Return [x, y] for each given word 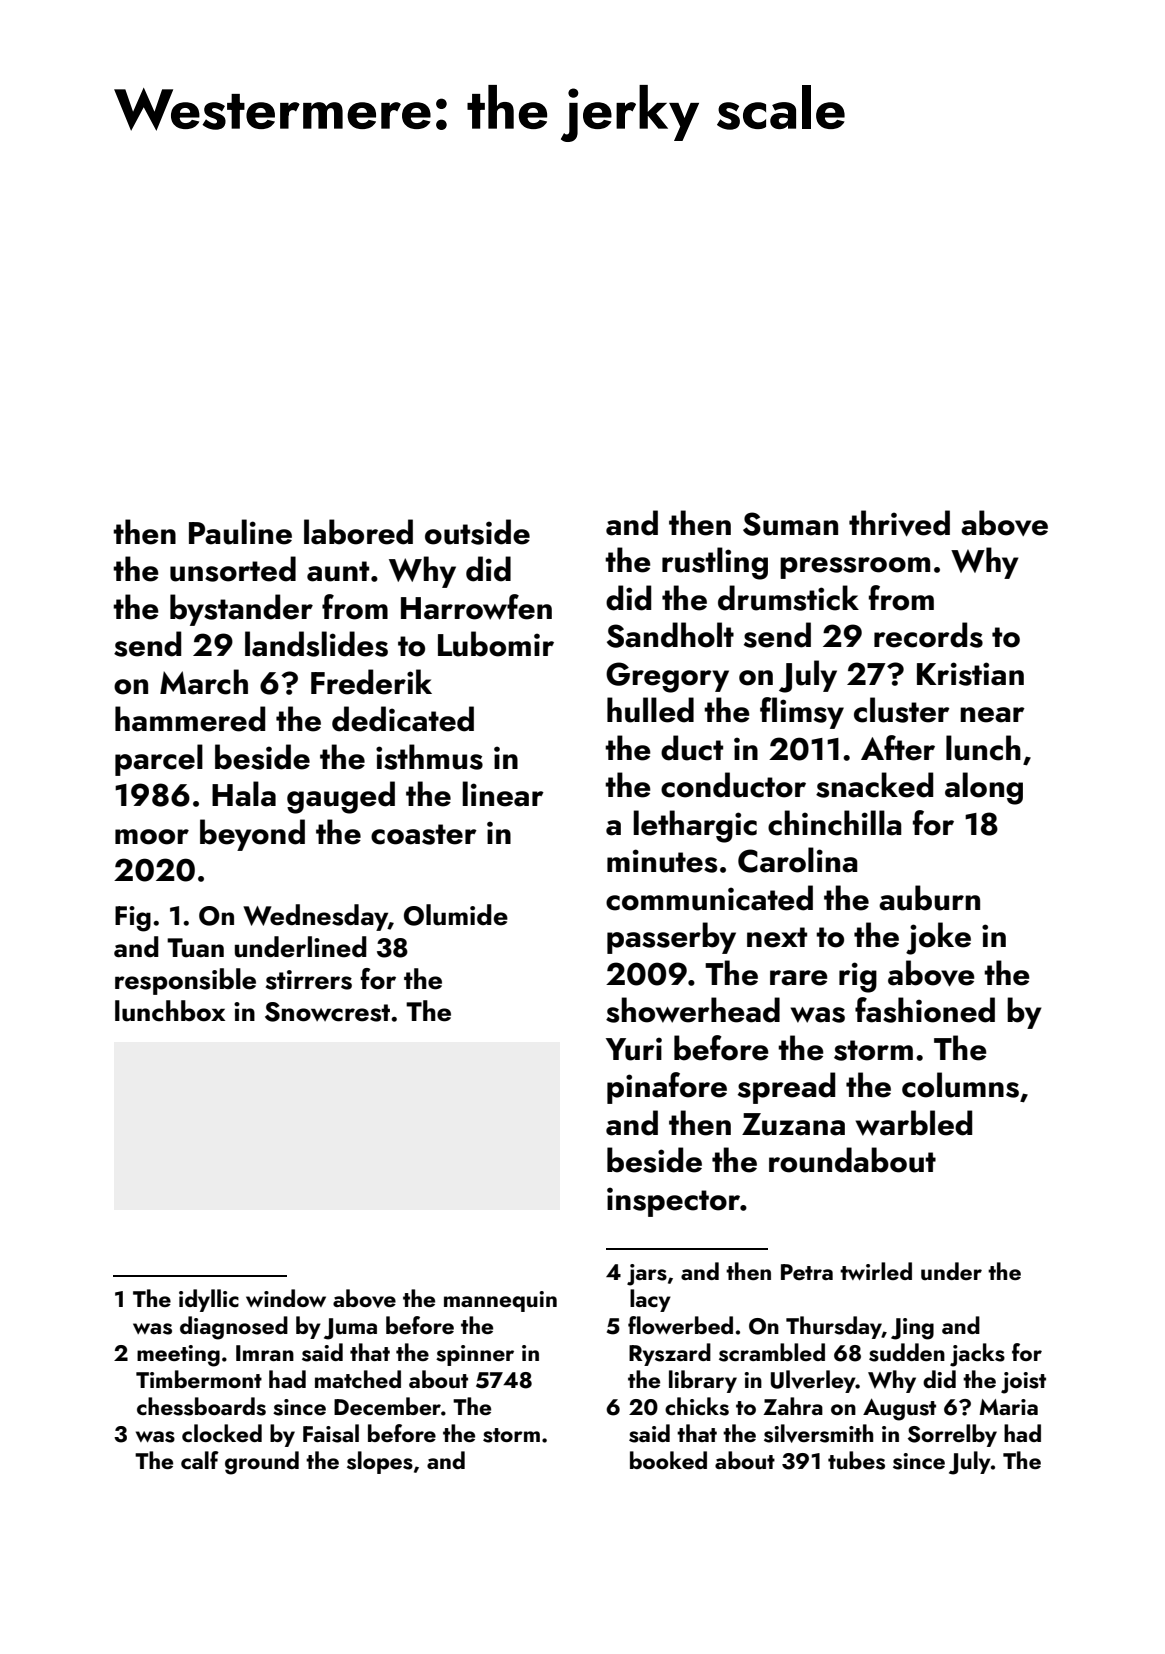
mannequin [500, 1301]
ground [262, 1463]
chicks [697, 1406]
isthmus [429, 757]
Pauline [240, 532]
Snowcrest [327, 1012]
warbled [914, 1123]
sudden [907, 1352]
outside [477, 532]
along [984, 788]
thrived [899, 523]
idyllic [209, 1300]
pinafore [667, 1088]
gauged [341, 797]
